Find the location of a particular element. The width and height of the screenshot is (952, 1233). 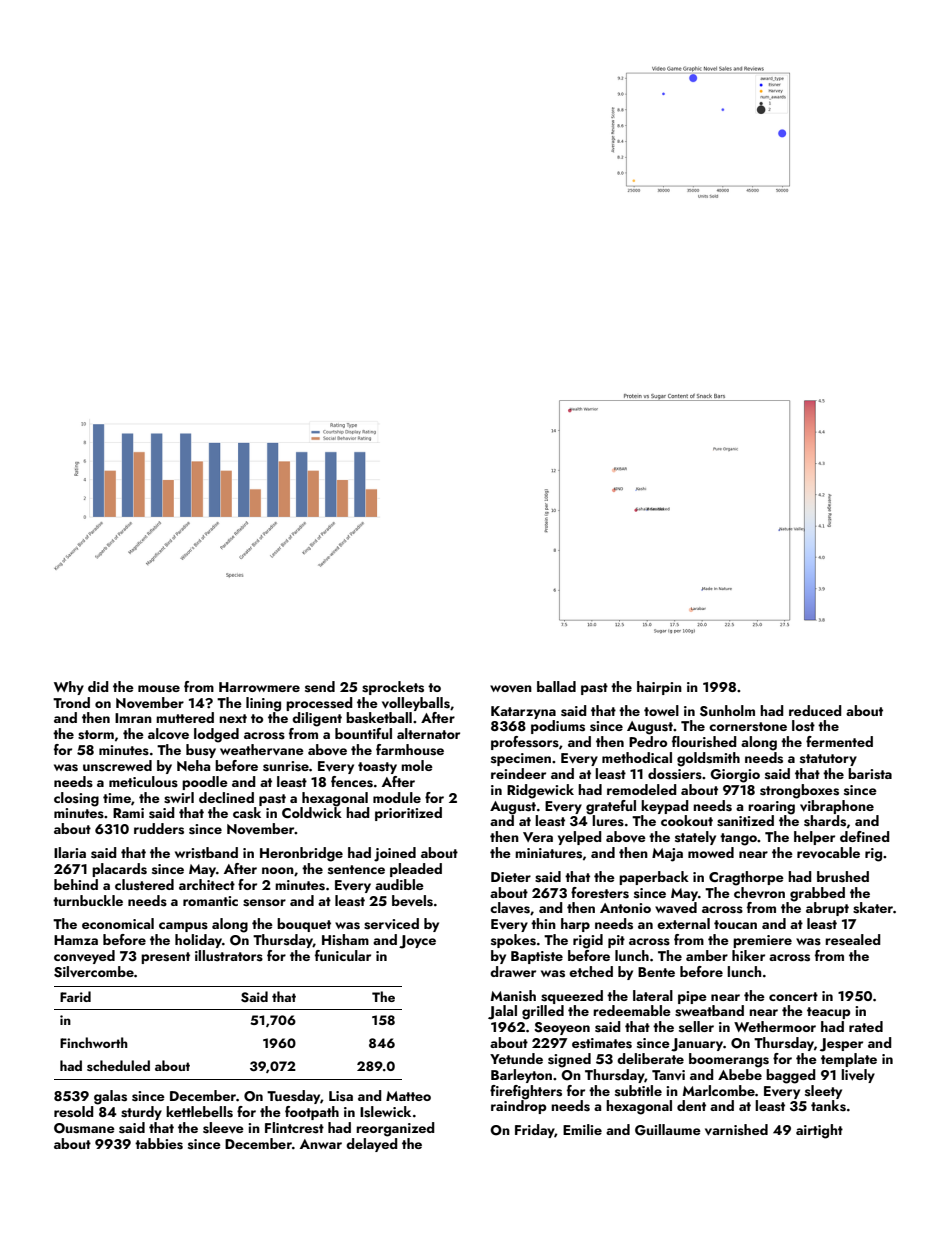

vibraphone is located at coordinates (837, 807).
